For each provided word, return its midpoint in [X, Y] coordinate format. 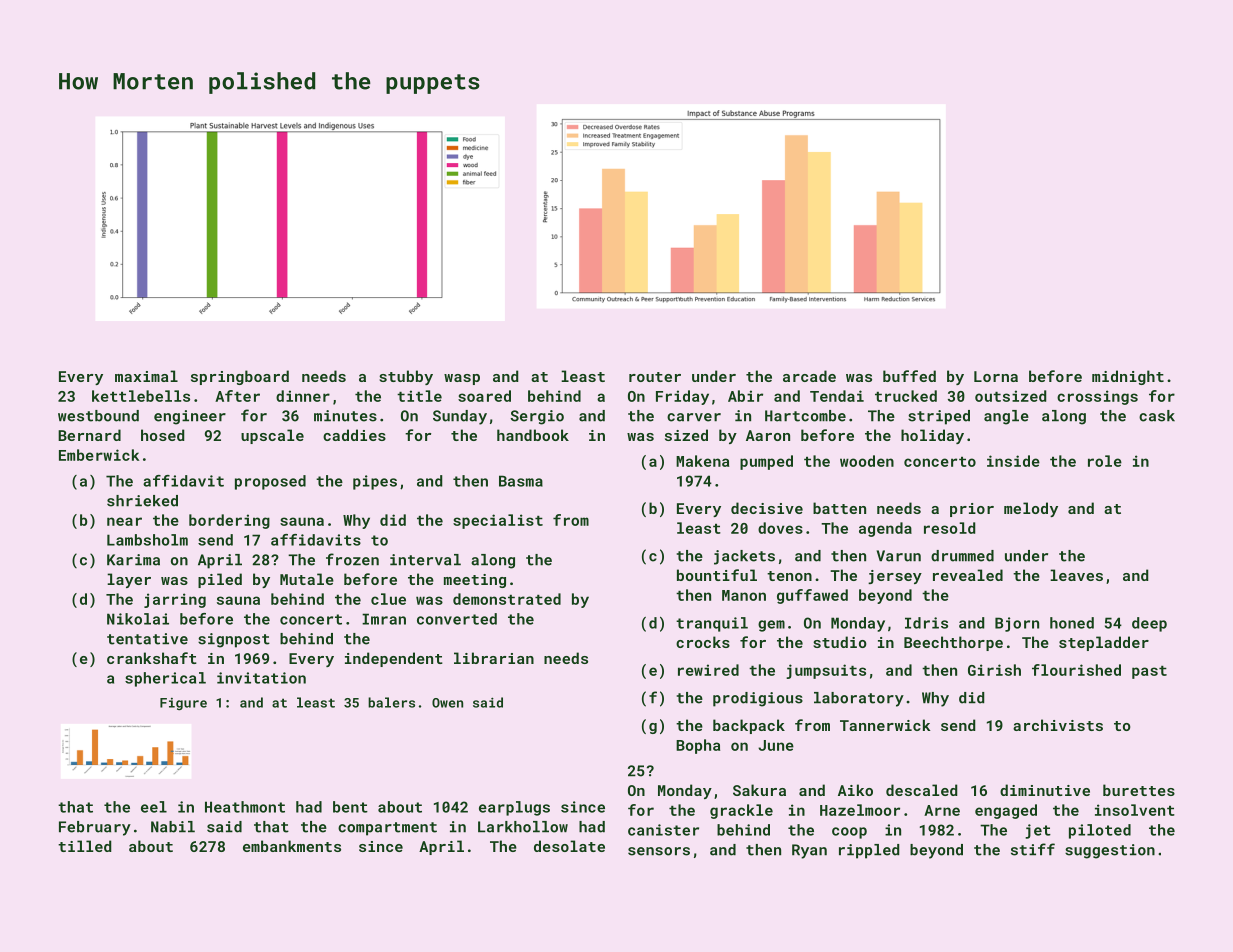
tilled [84, 846]
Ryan [809, 851]
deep [1149, 624]
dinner [303, 396]
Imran [384, 619]
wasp [462, 379]
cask [1157, 416]
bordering [229, 521]
